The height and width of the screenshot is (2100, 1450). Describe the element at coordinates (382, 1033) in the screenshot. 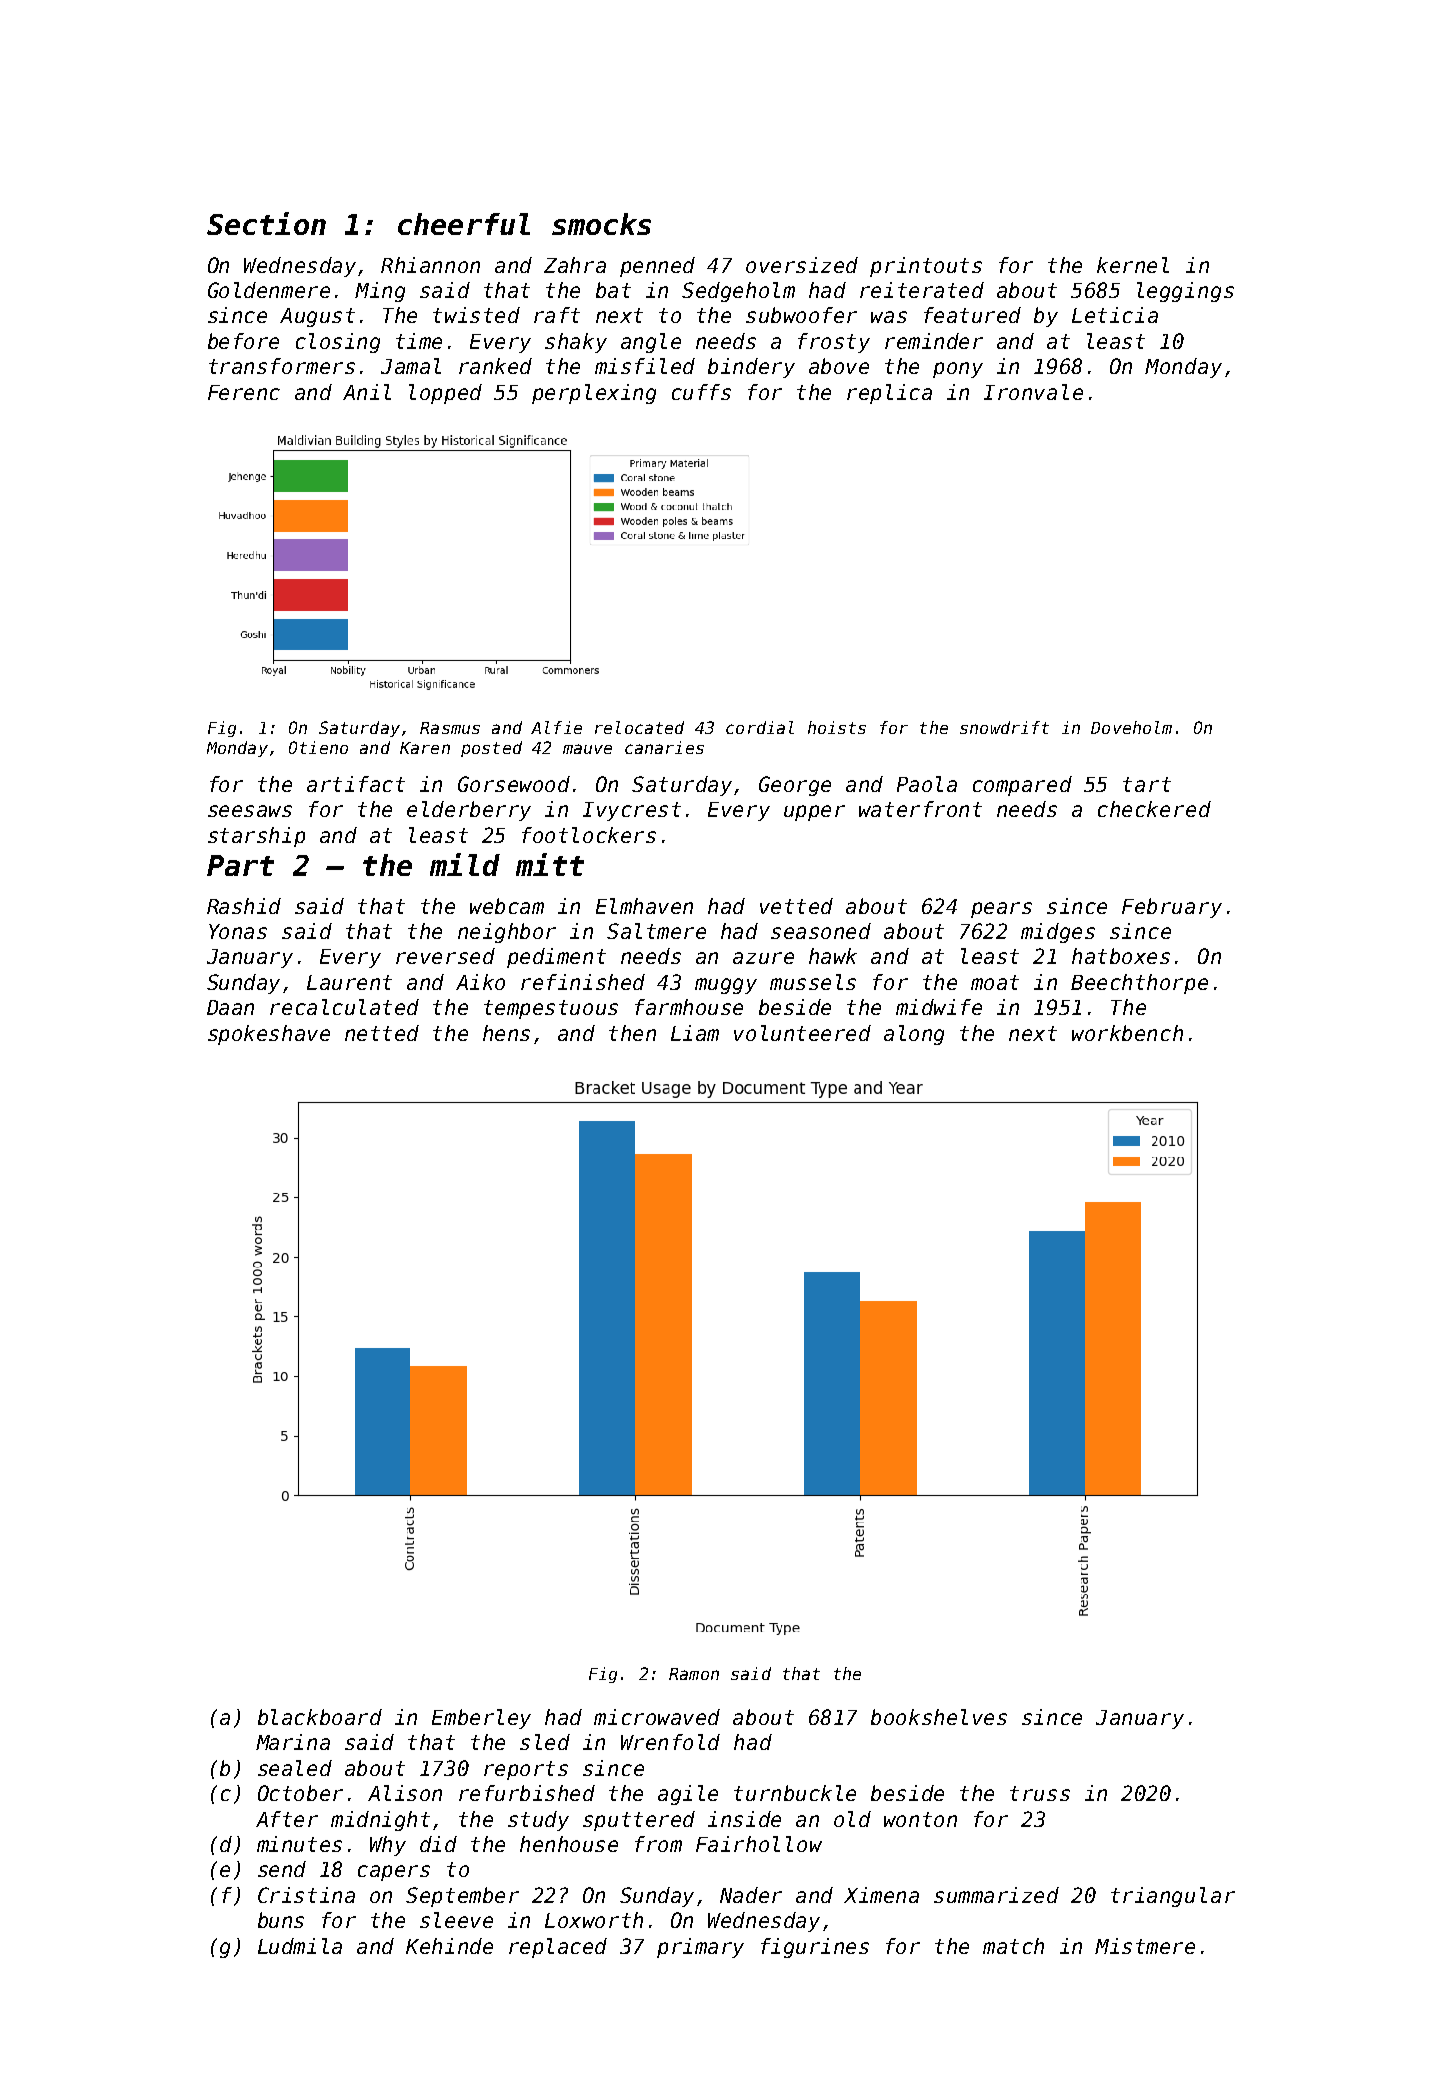

I see `netted` at that location.
